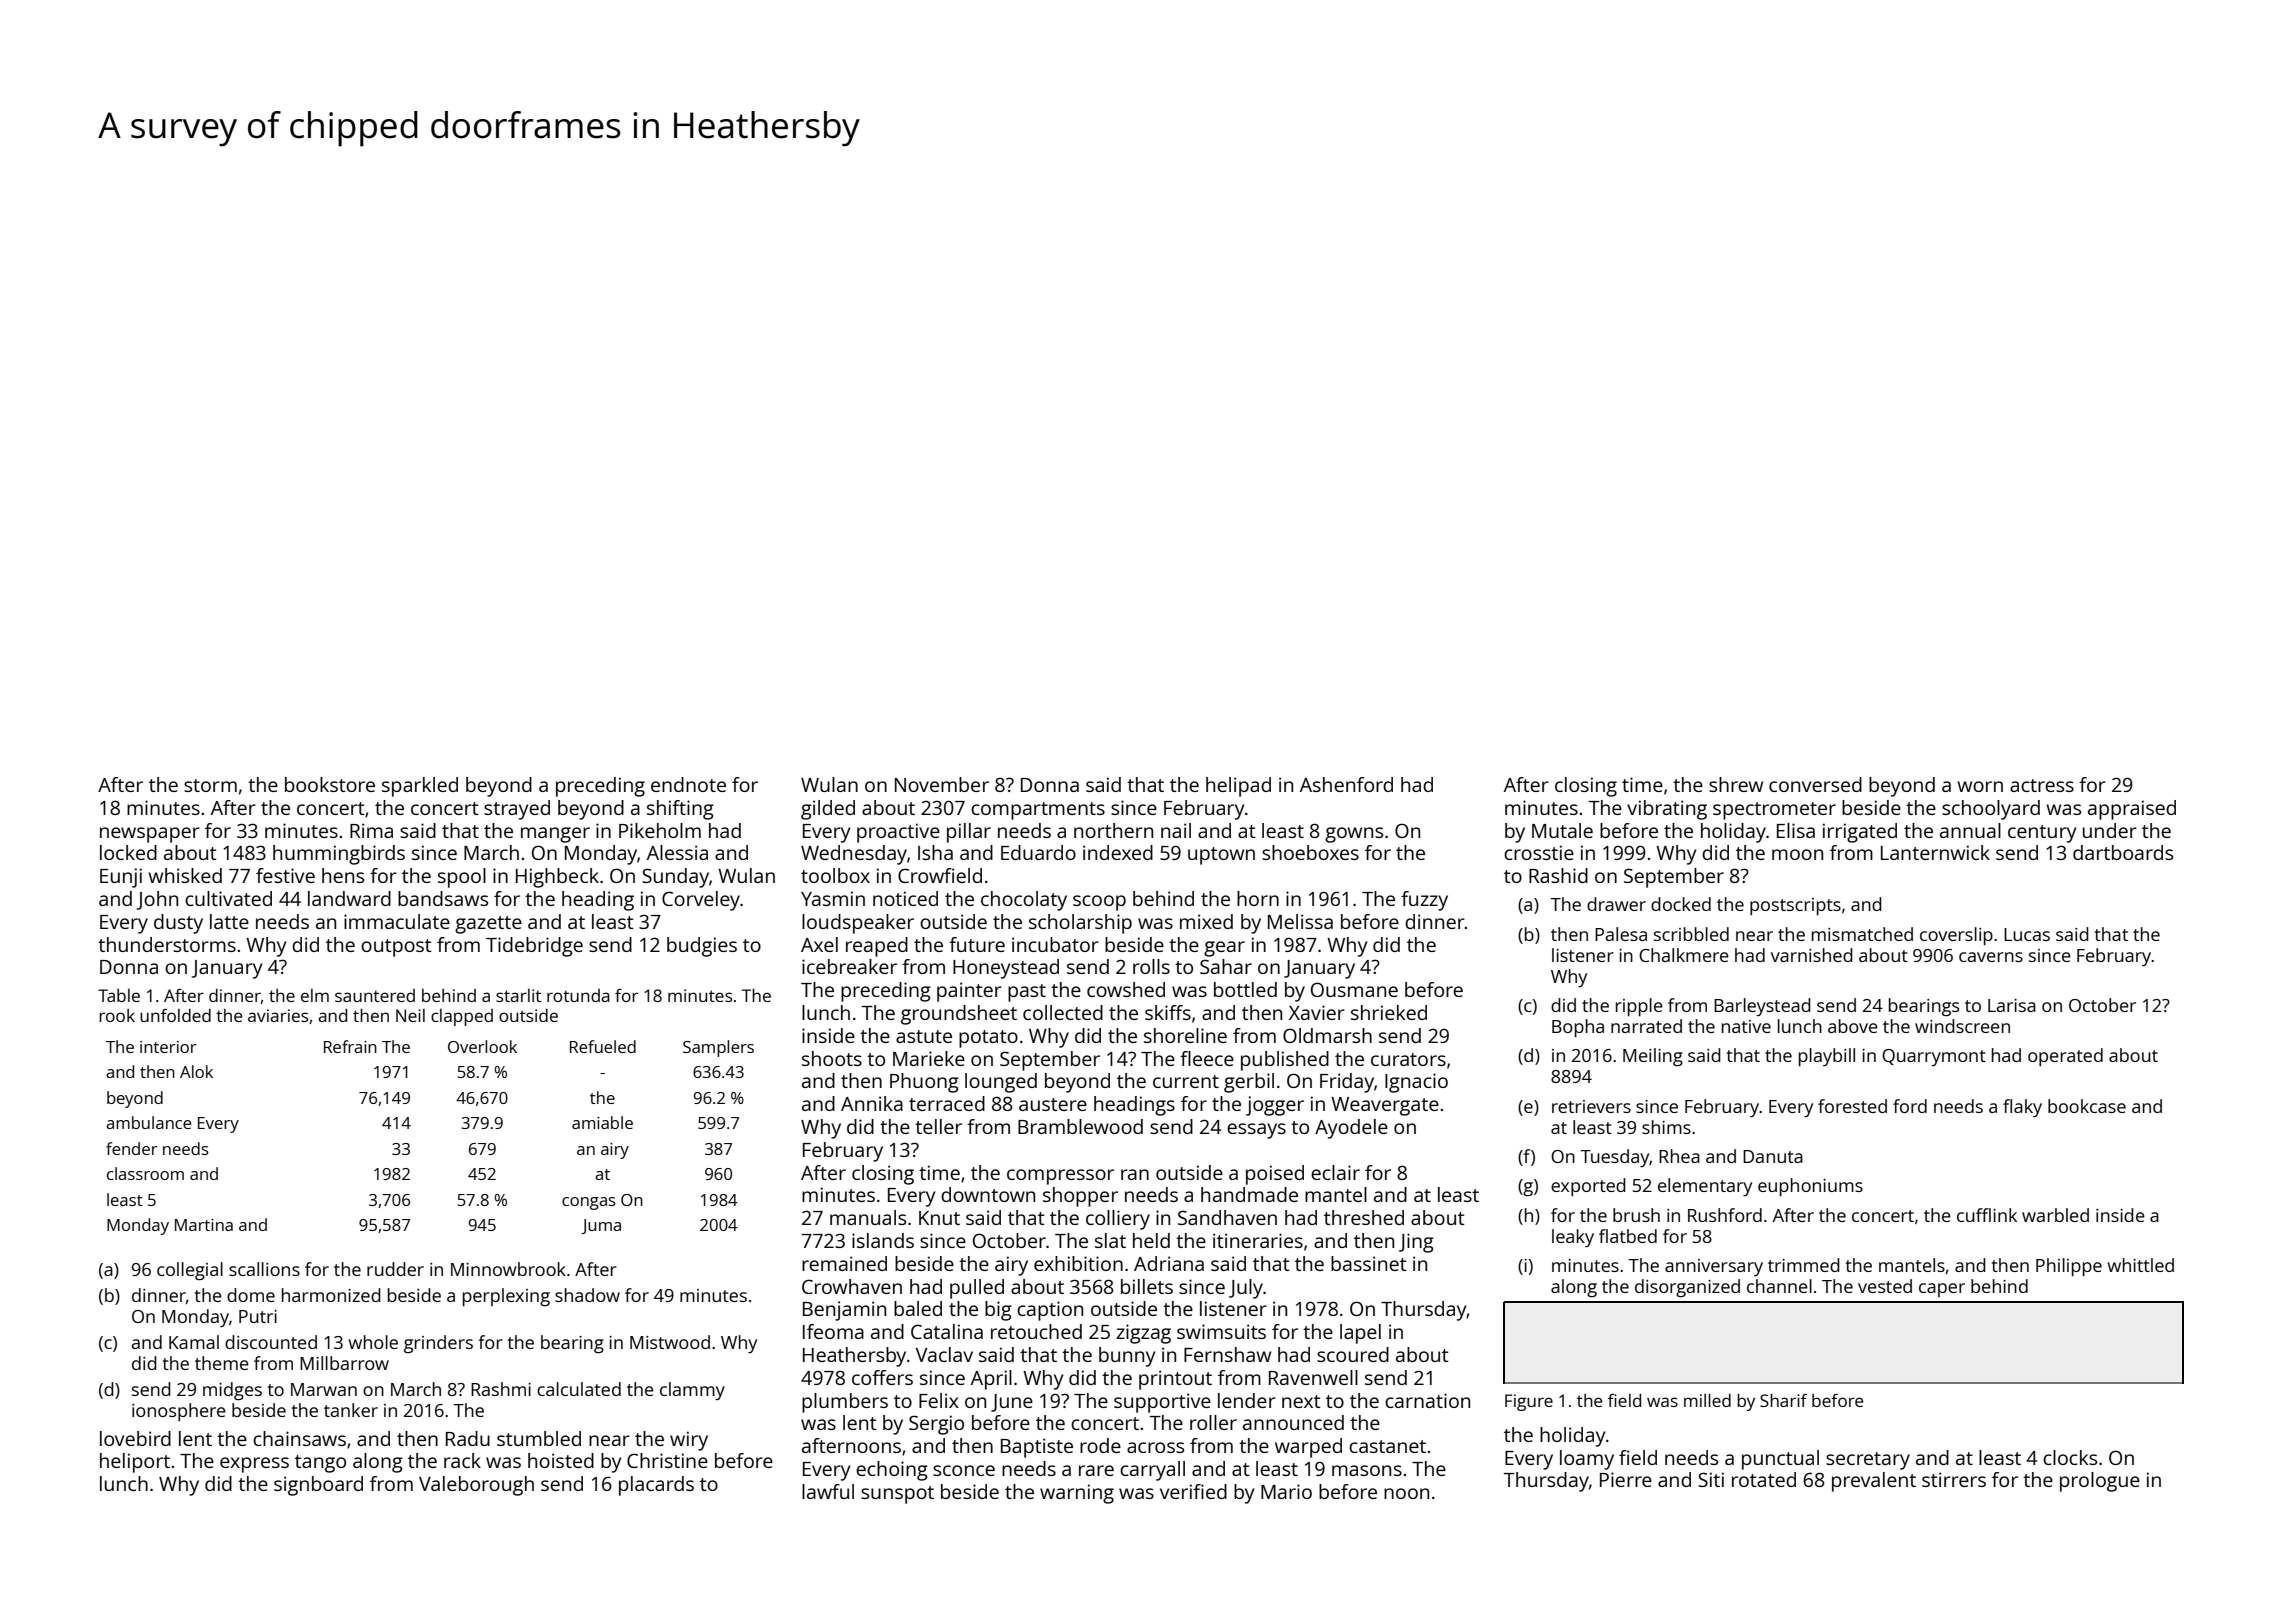  I want to click on chocolaty, so click(1024, 901).
